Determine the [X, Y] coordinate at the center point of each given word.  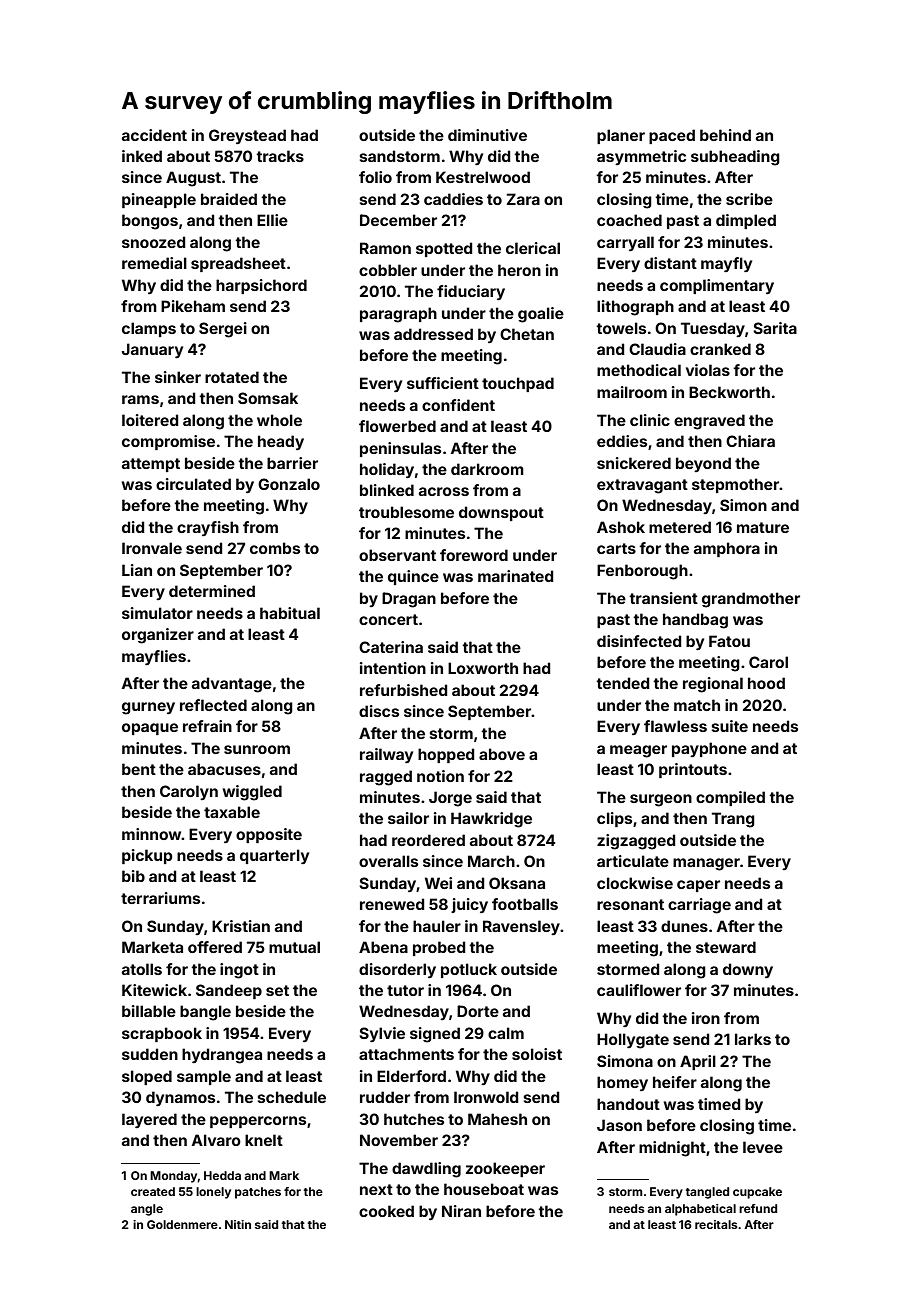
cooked [386, 1211]
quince [413, 577]
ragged [386, 778]
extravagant [642, 486]
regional [713, 685]
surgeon [661, 800]
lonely [213, 1193]
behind [725, 135]
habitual [290, 613]
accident [154, 135]
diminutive [487, 135]
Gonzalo [289, 484]
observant [397, 555]
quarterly [274, 856]
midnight [672, 1149]
